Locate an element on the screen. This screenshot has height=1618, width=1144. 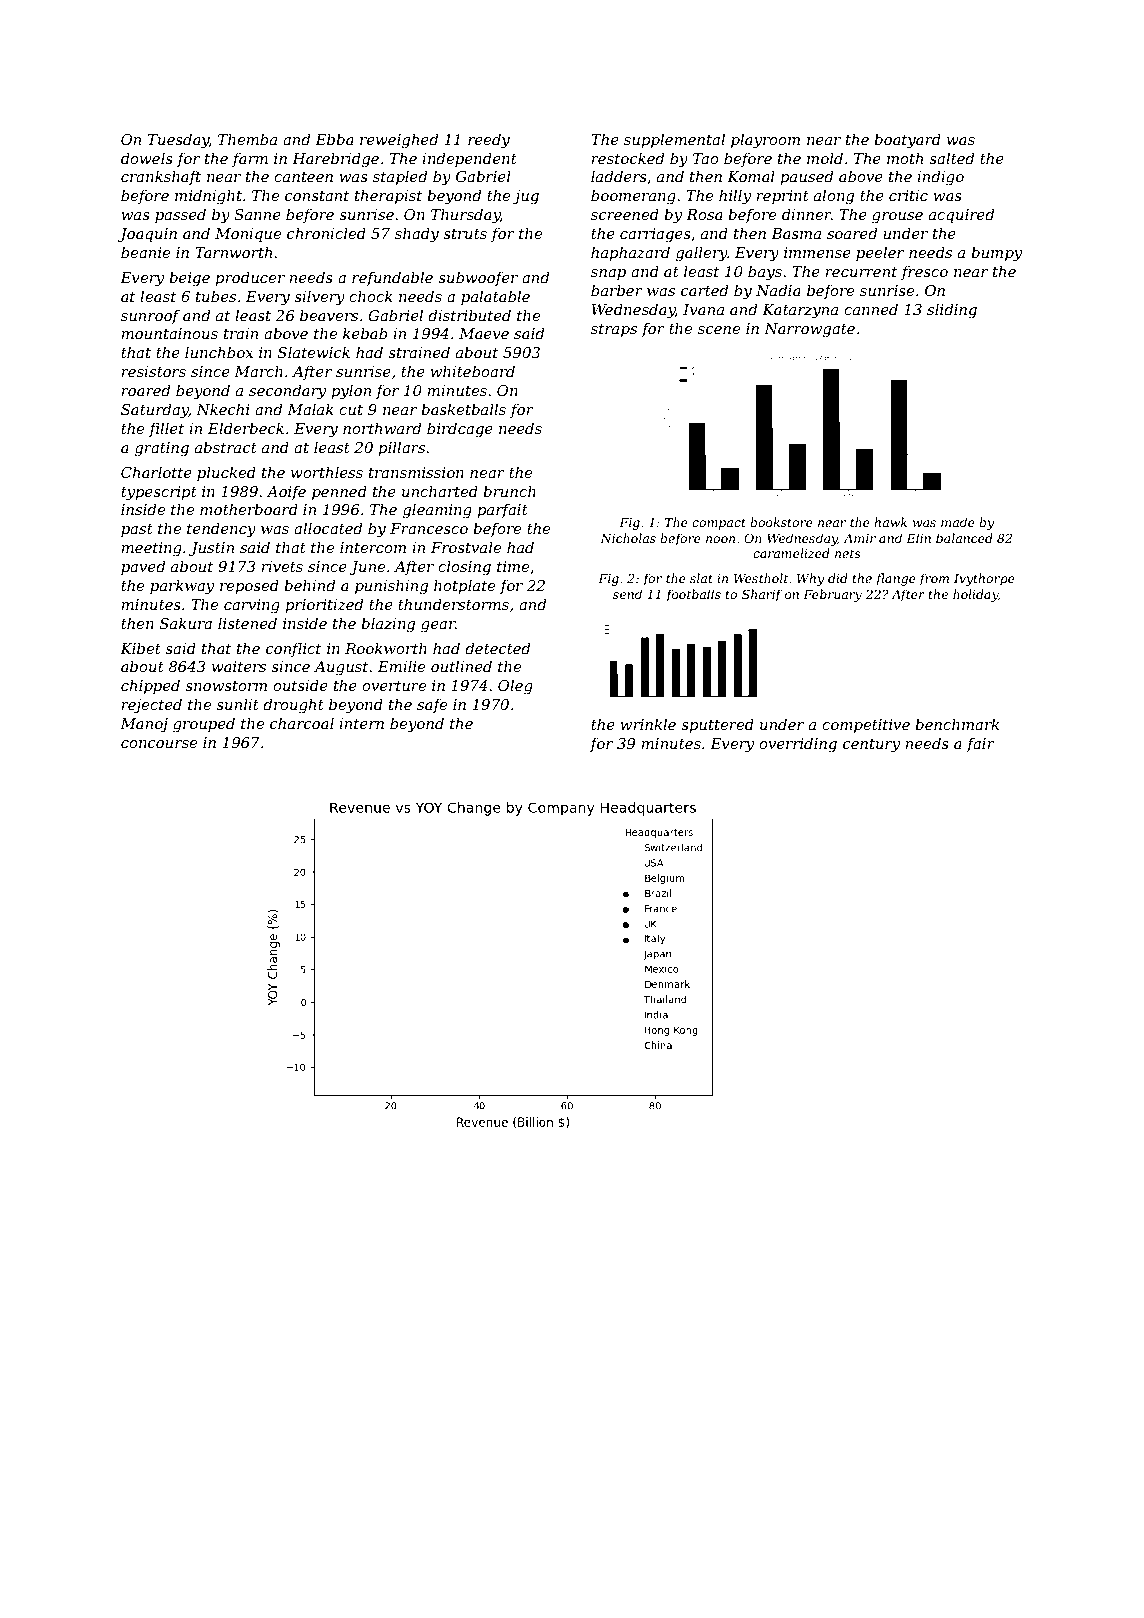
safe is located at coordinates (432, 705).
